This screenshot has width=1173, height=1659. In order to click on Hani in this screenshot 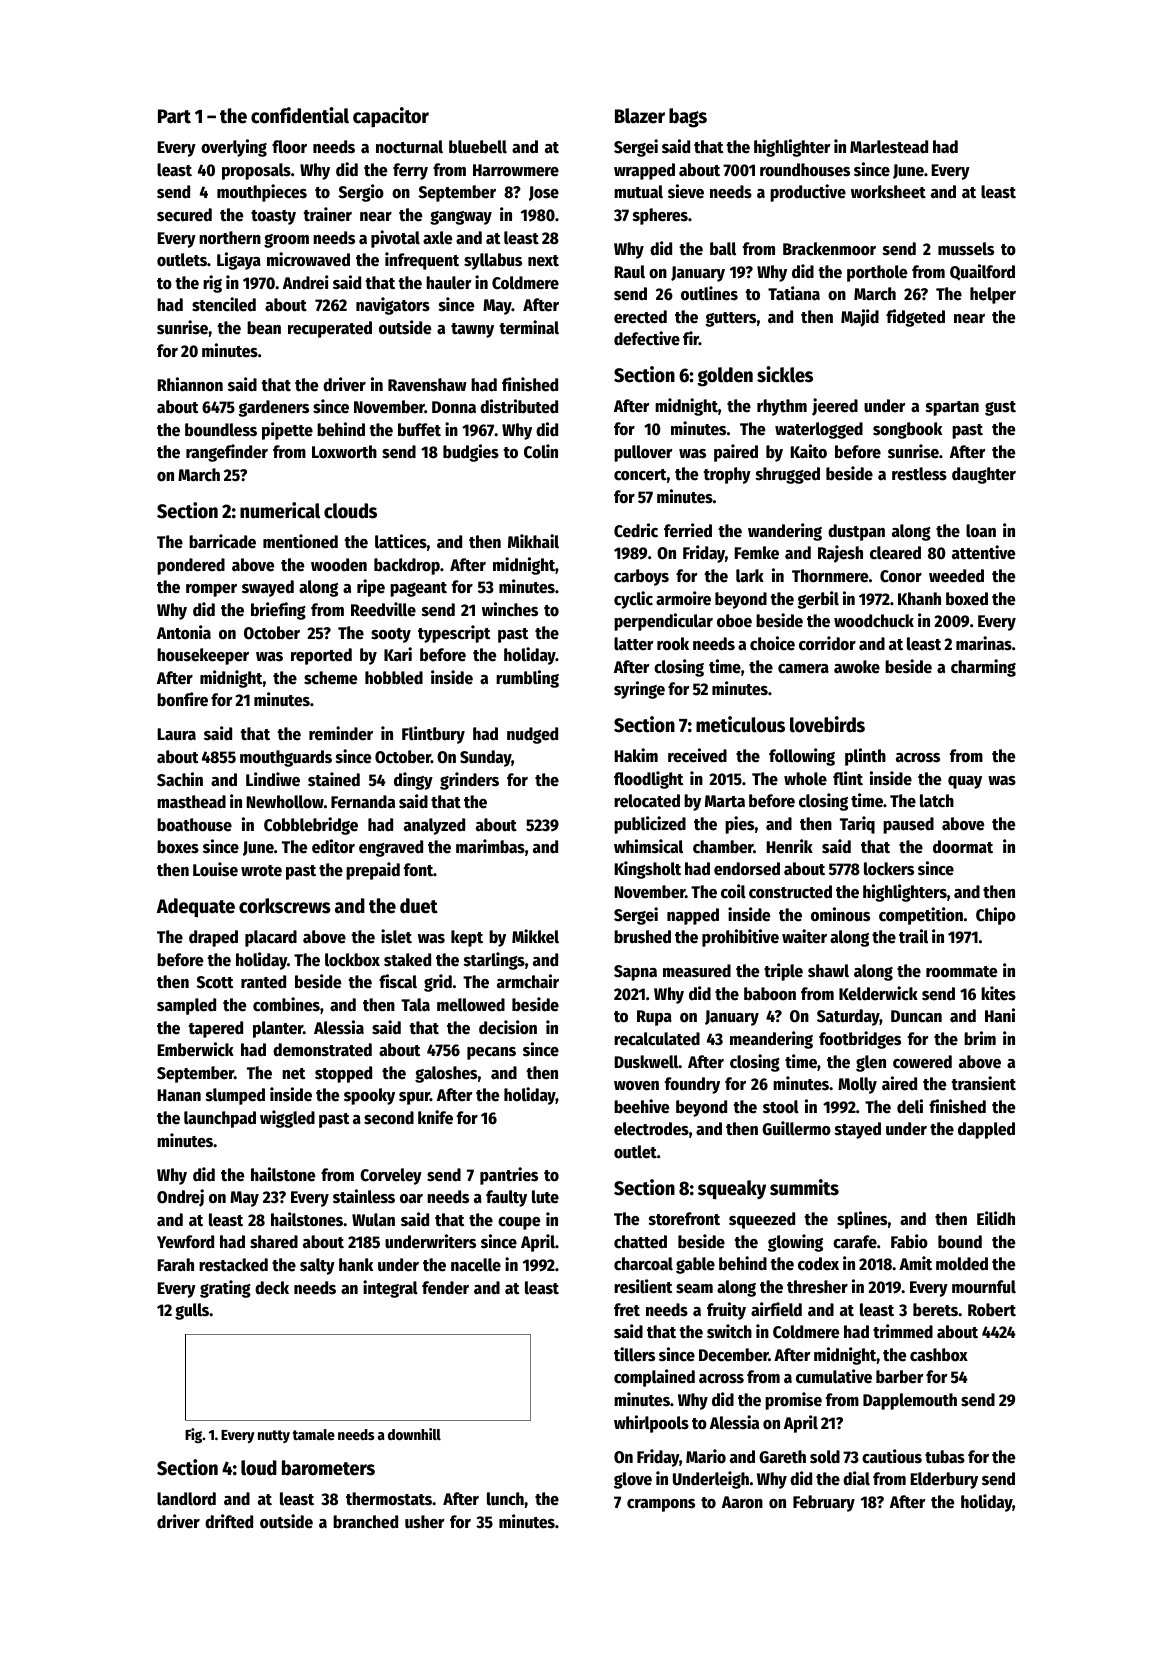, I will do `click(1000, 1015)`.
